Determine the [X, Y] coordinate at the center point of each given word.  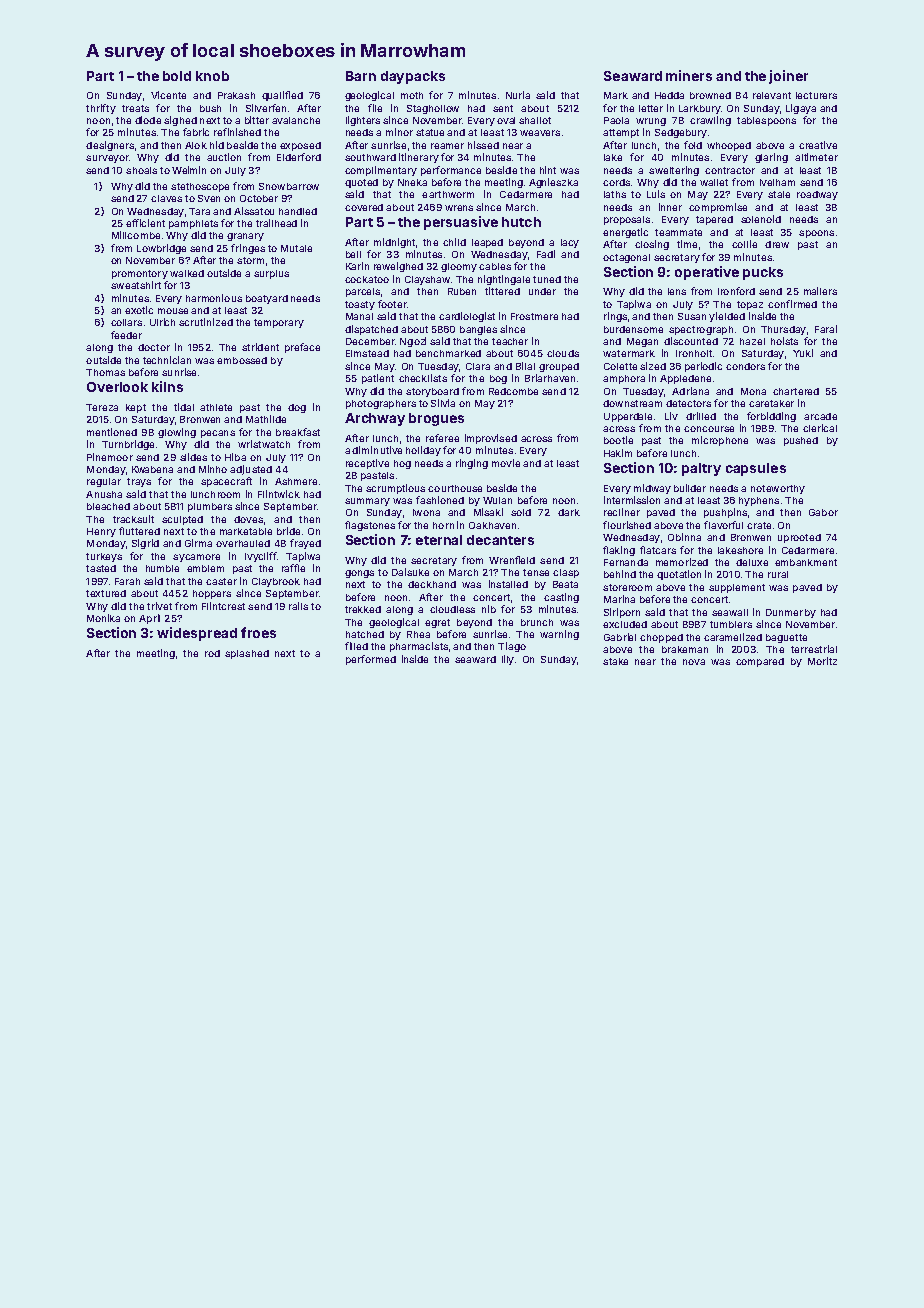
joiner [788, 77]
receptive [367, 464]
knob [212, 76]
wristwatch [264, 444]
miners [689, 75]
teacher [510, 341]
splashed [247, 654]
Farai [826, 329]
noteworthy [778, 489]
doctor [154, 347]
